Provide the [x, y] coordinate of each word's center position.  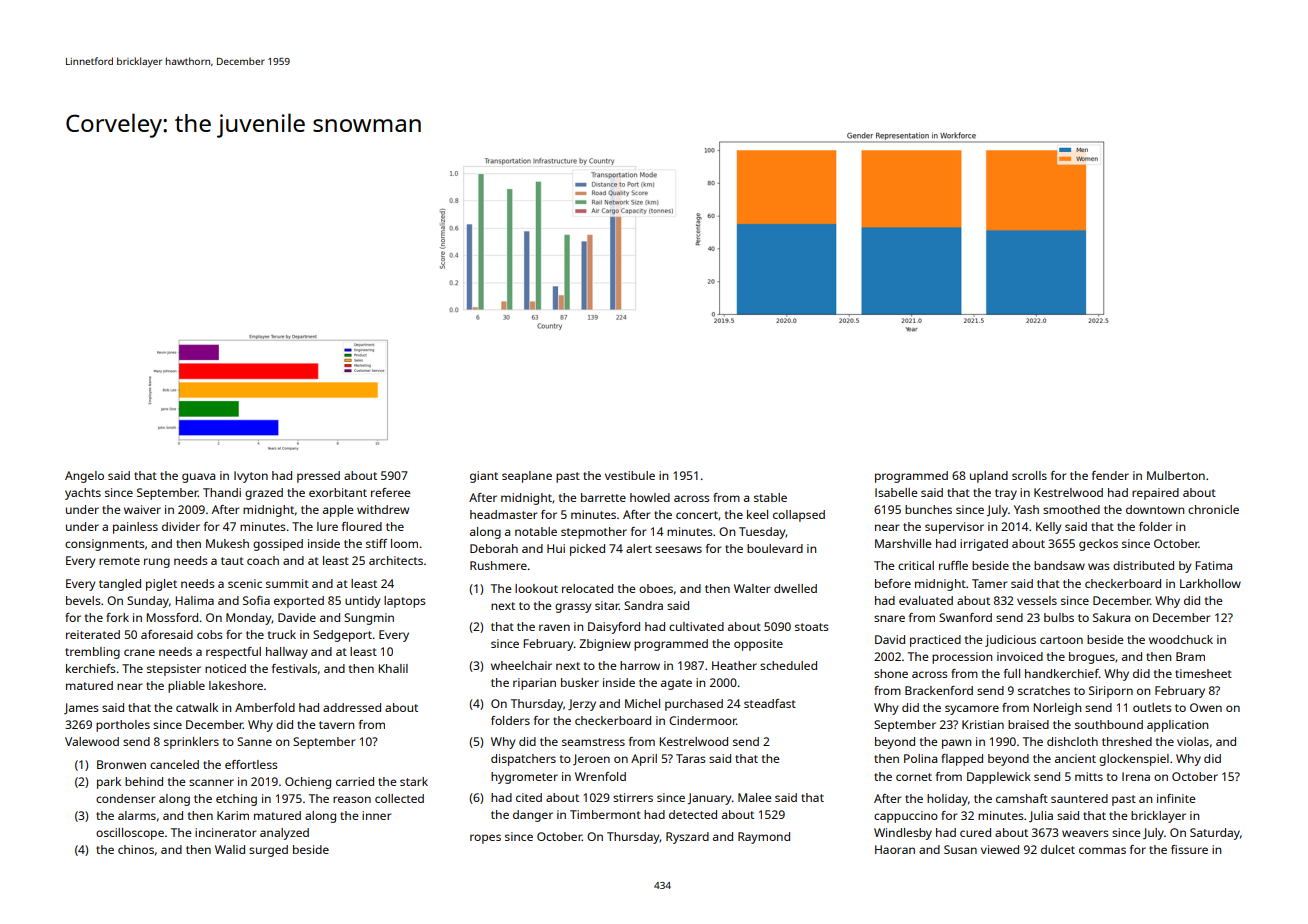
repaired [1155, 494]
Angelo [84, 477]
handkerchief [1062, 673]
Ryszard [687, 838]
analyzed [284, 834]
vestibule [630, 475]
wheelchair [521, 665]
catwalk [197, 707]
